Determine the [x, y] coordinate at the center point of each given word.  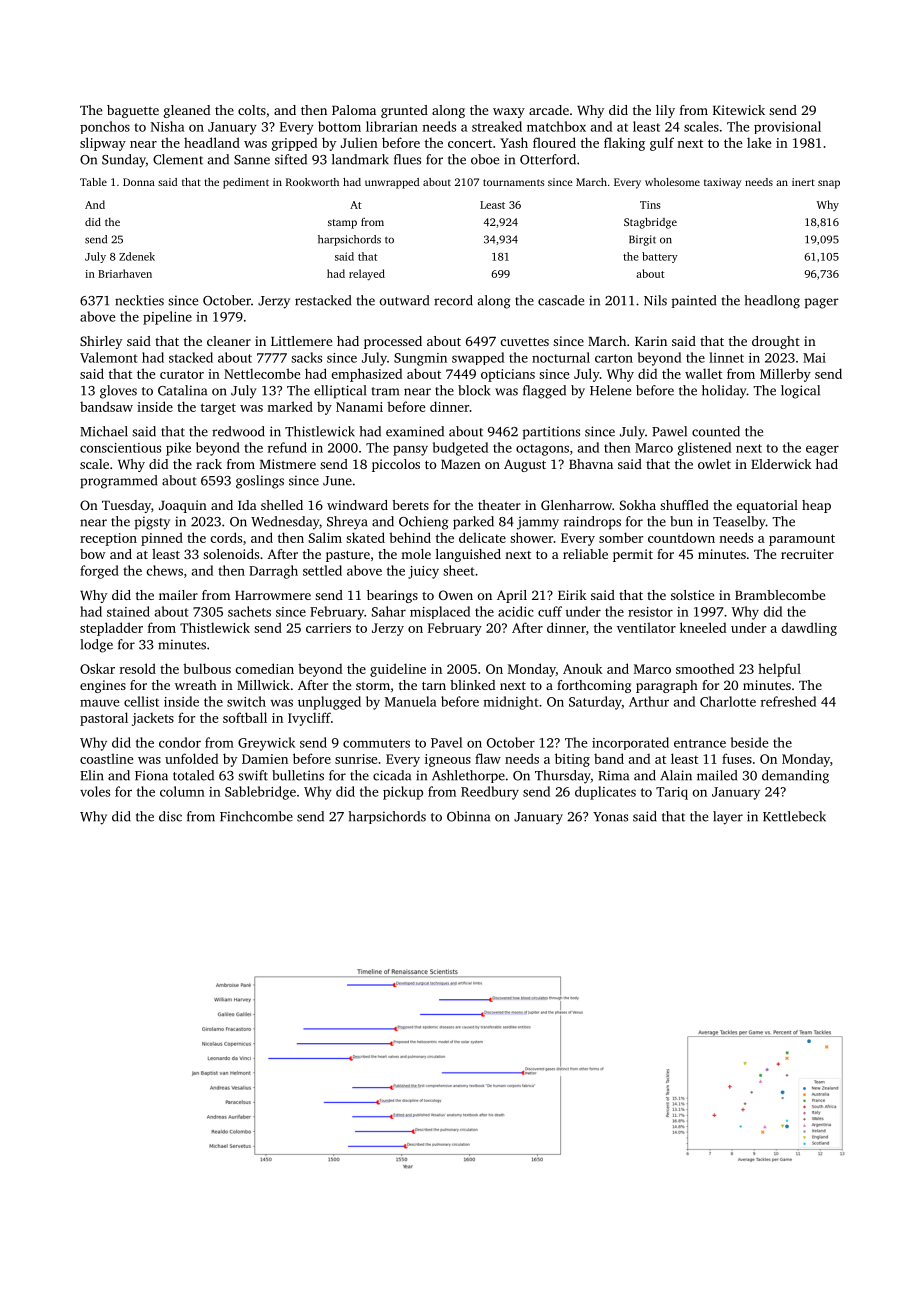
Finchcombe [256, 816]
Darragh [273, 572]
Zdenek [137, 256]
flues [407, 159]
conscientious [120, 448]
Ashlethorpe [468, 776]
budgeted [460, 449]
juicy [423, 572]
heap [816, 506]
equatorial [767, 506]
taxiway [722, 183]
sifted [291, 159]
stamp [342, 224]
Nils [655, 300]
